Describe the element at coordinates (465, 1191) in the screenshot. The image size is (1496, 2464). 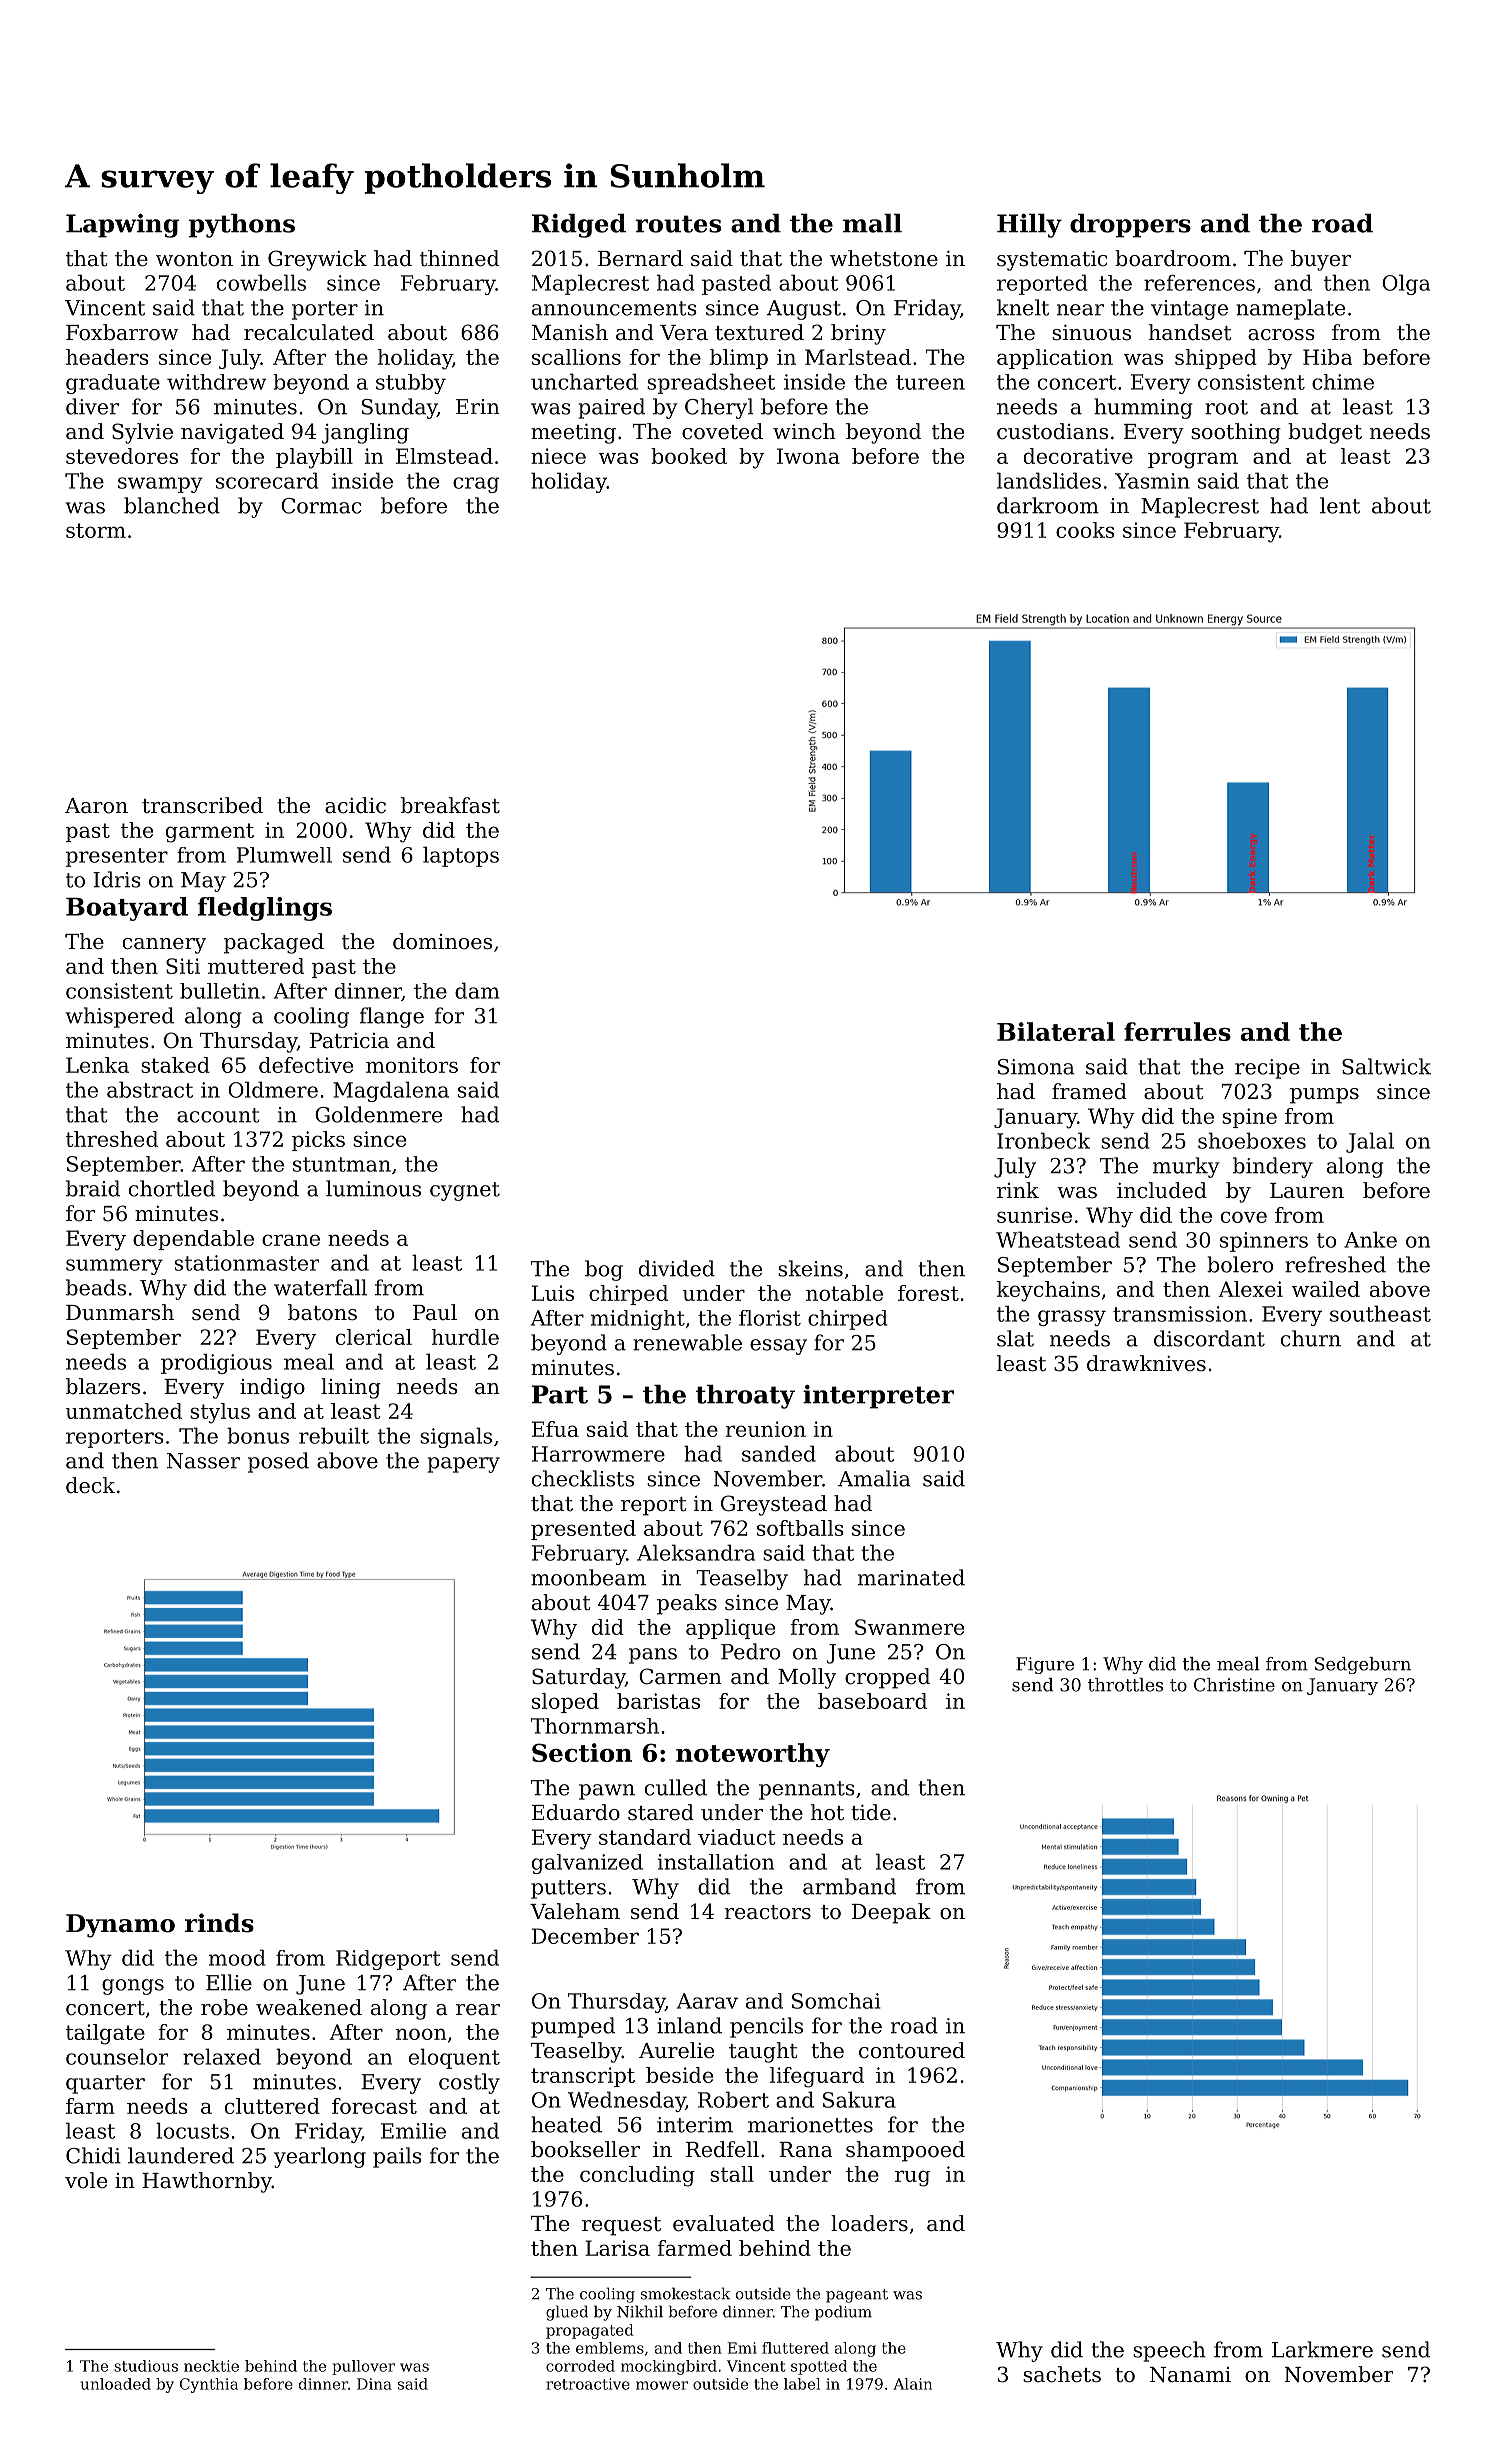
I see `cygnet` at that location.
